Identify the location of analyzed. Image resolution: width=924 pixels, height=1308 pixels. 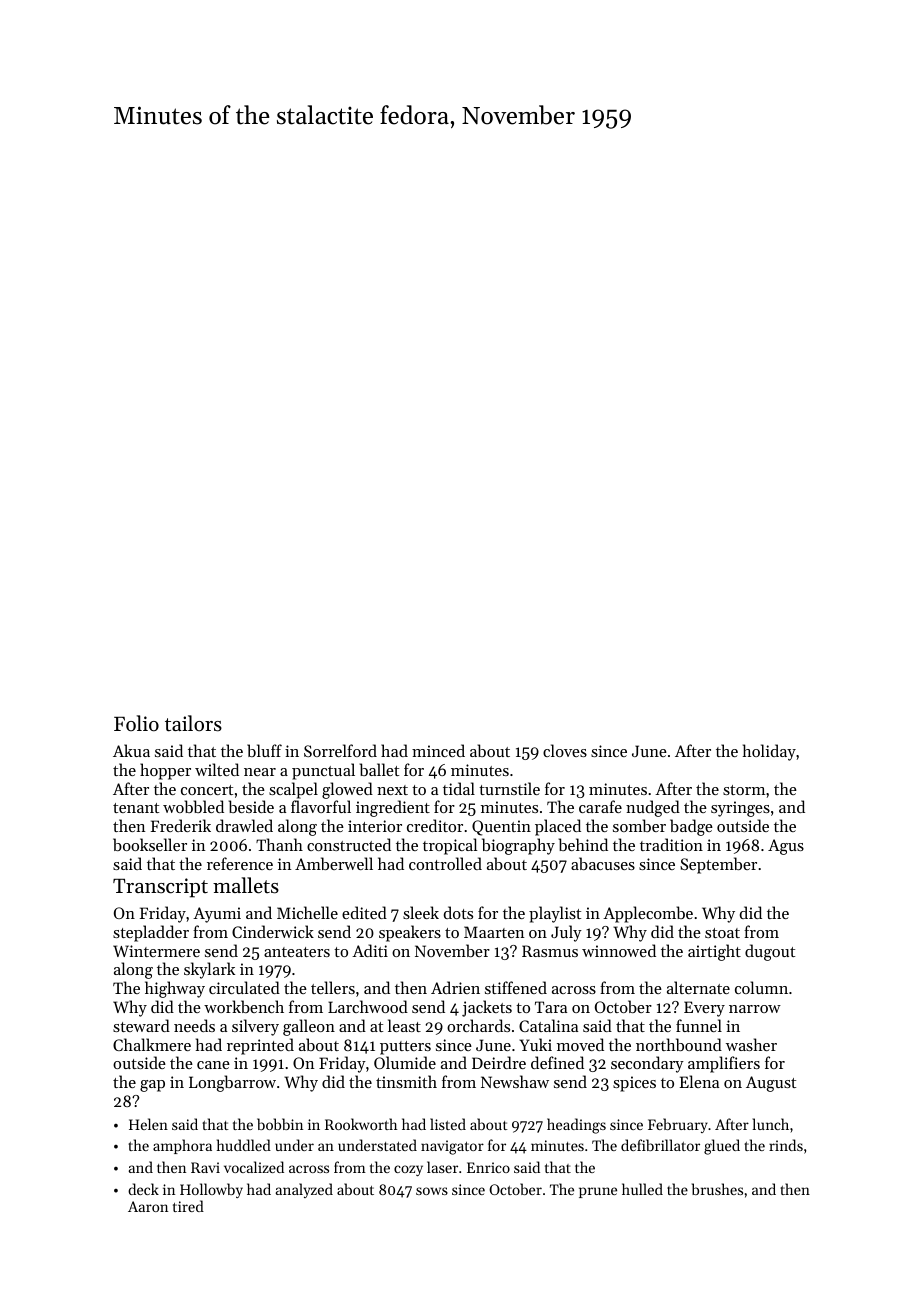
(304, 1190).
